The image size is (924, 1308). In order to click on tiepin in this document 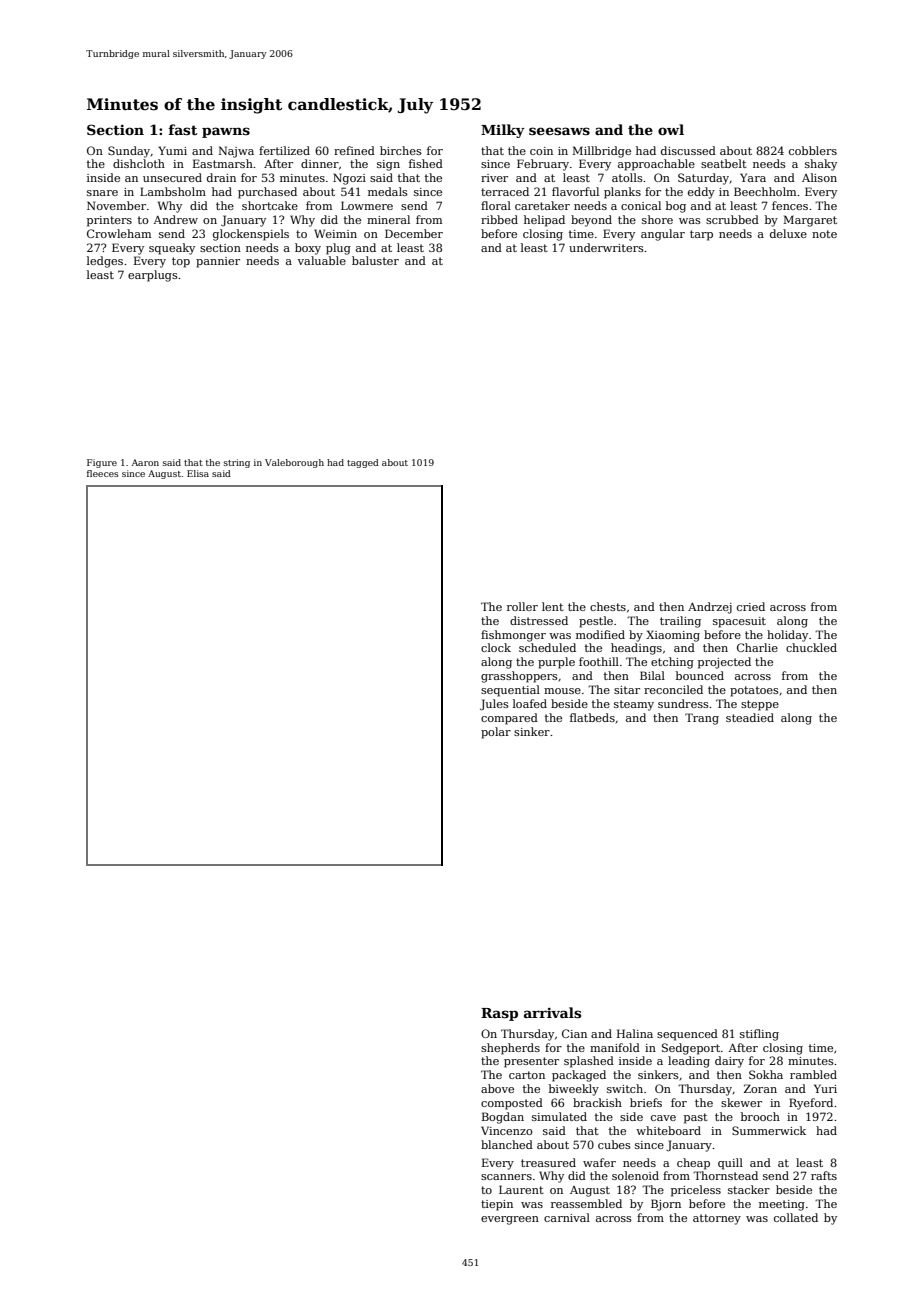, I will do `click(497, 1205)`.
